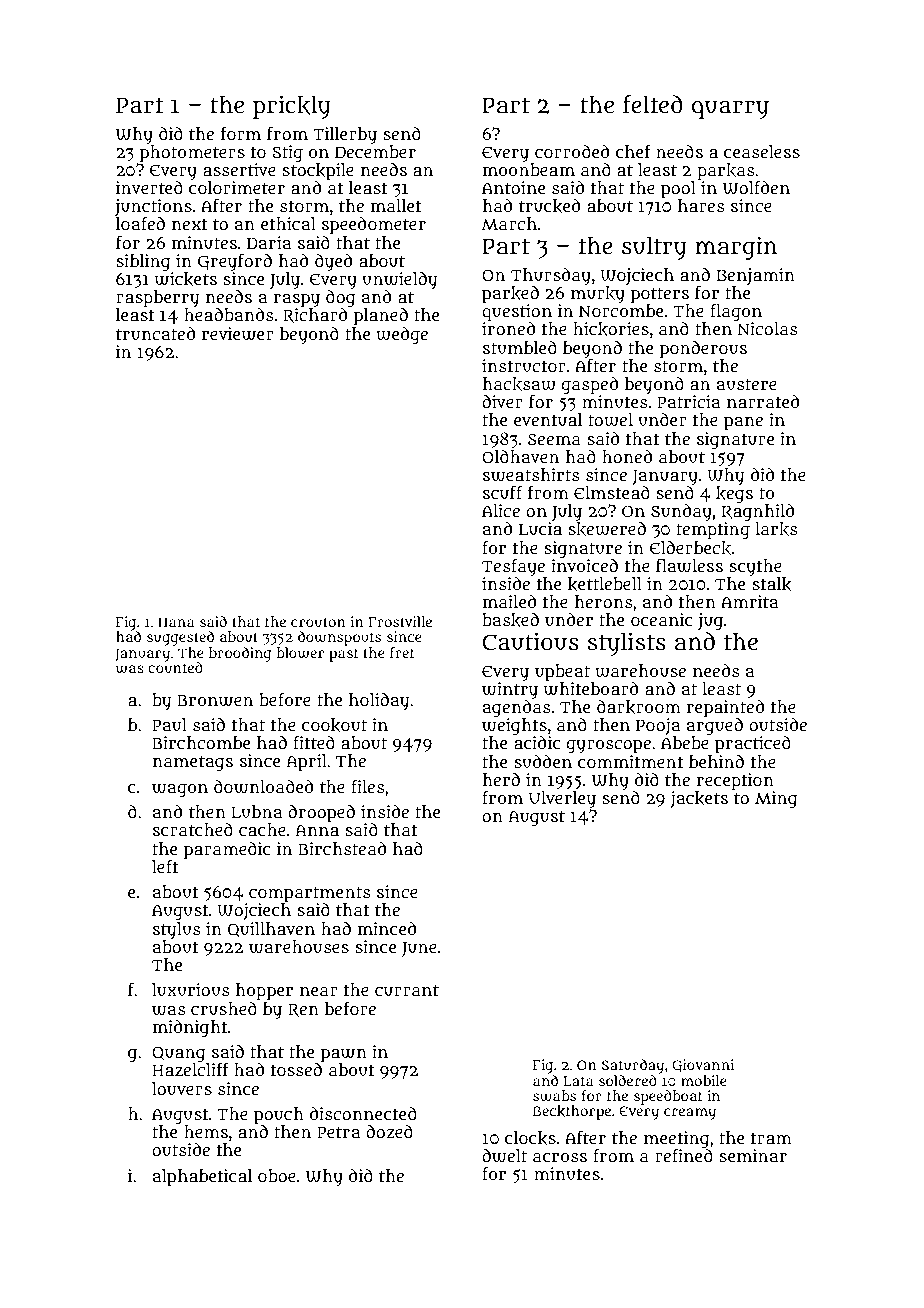 This image has height=1308, width=924. I want to click on colorimeter, so click(237, 187).
